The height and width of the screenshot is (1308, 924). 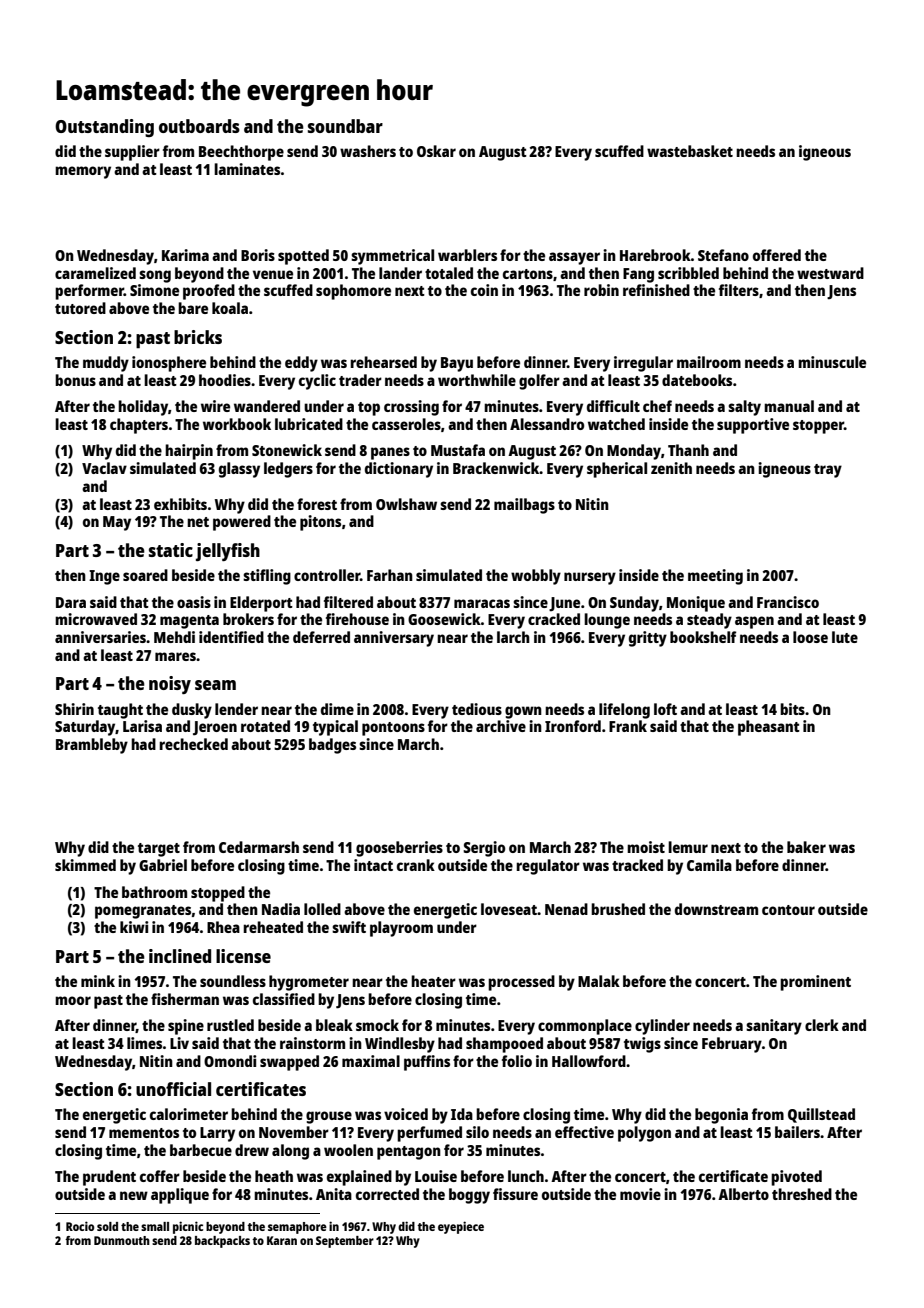 I want to click on offered, so click(x=777, y=255).
